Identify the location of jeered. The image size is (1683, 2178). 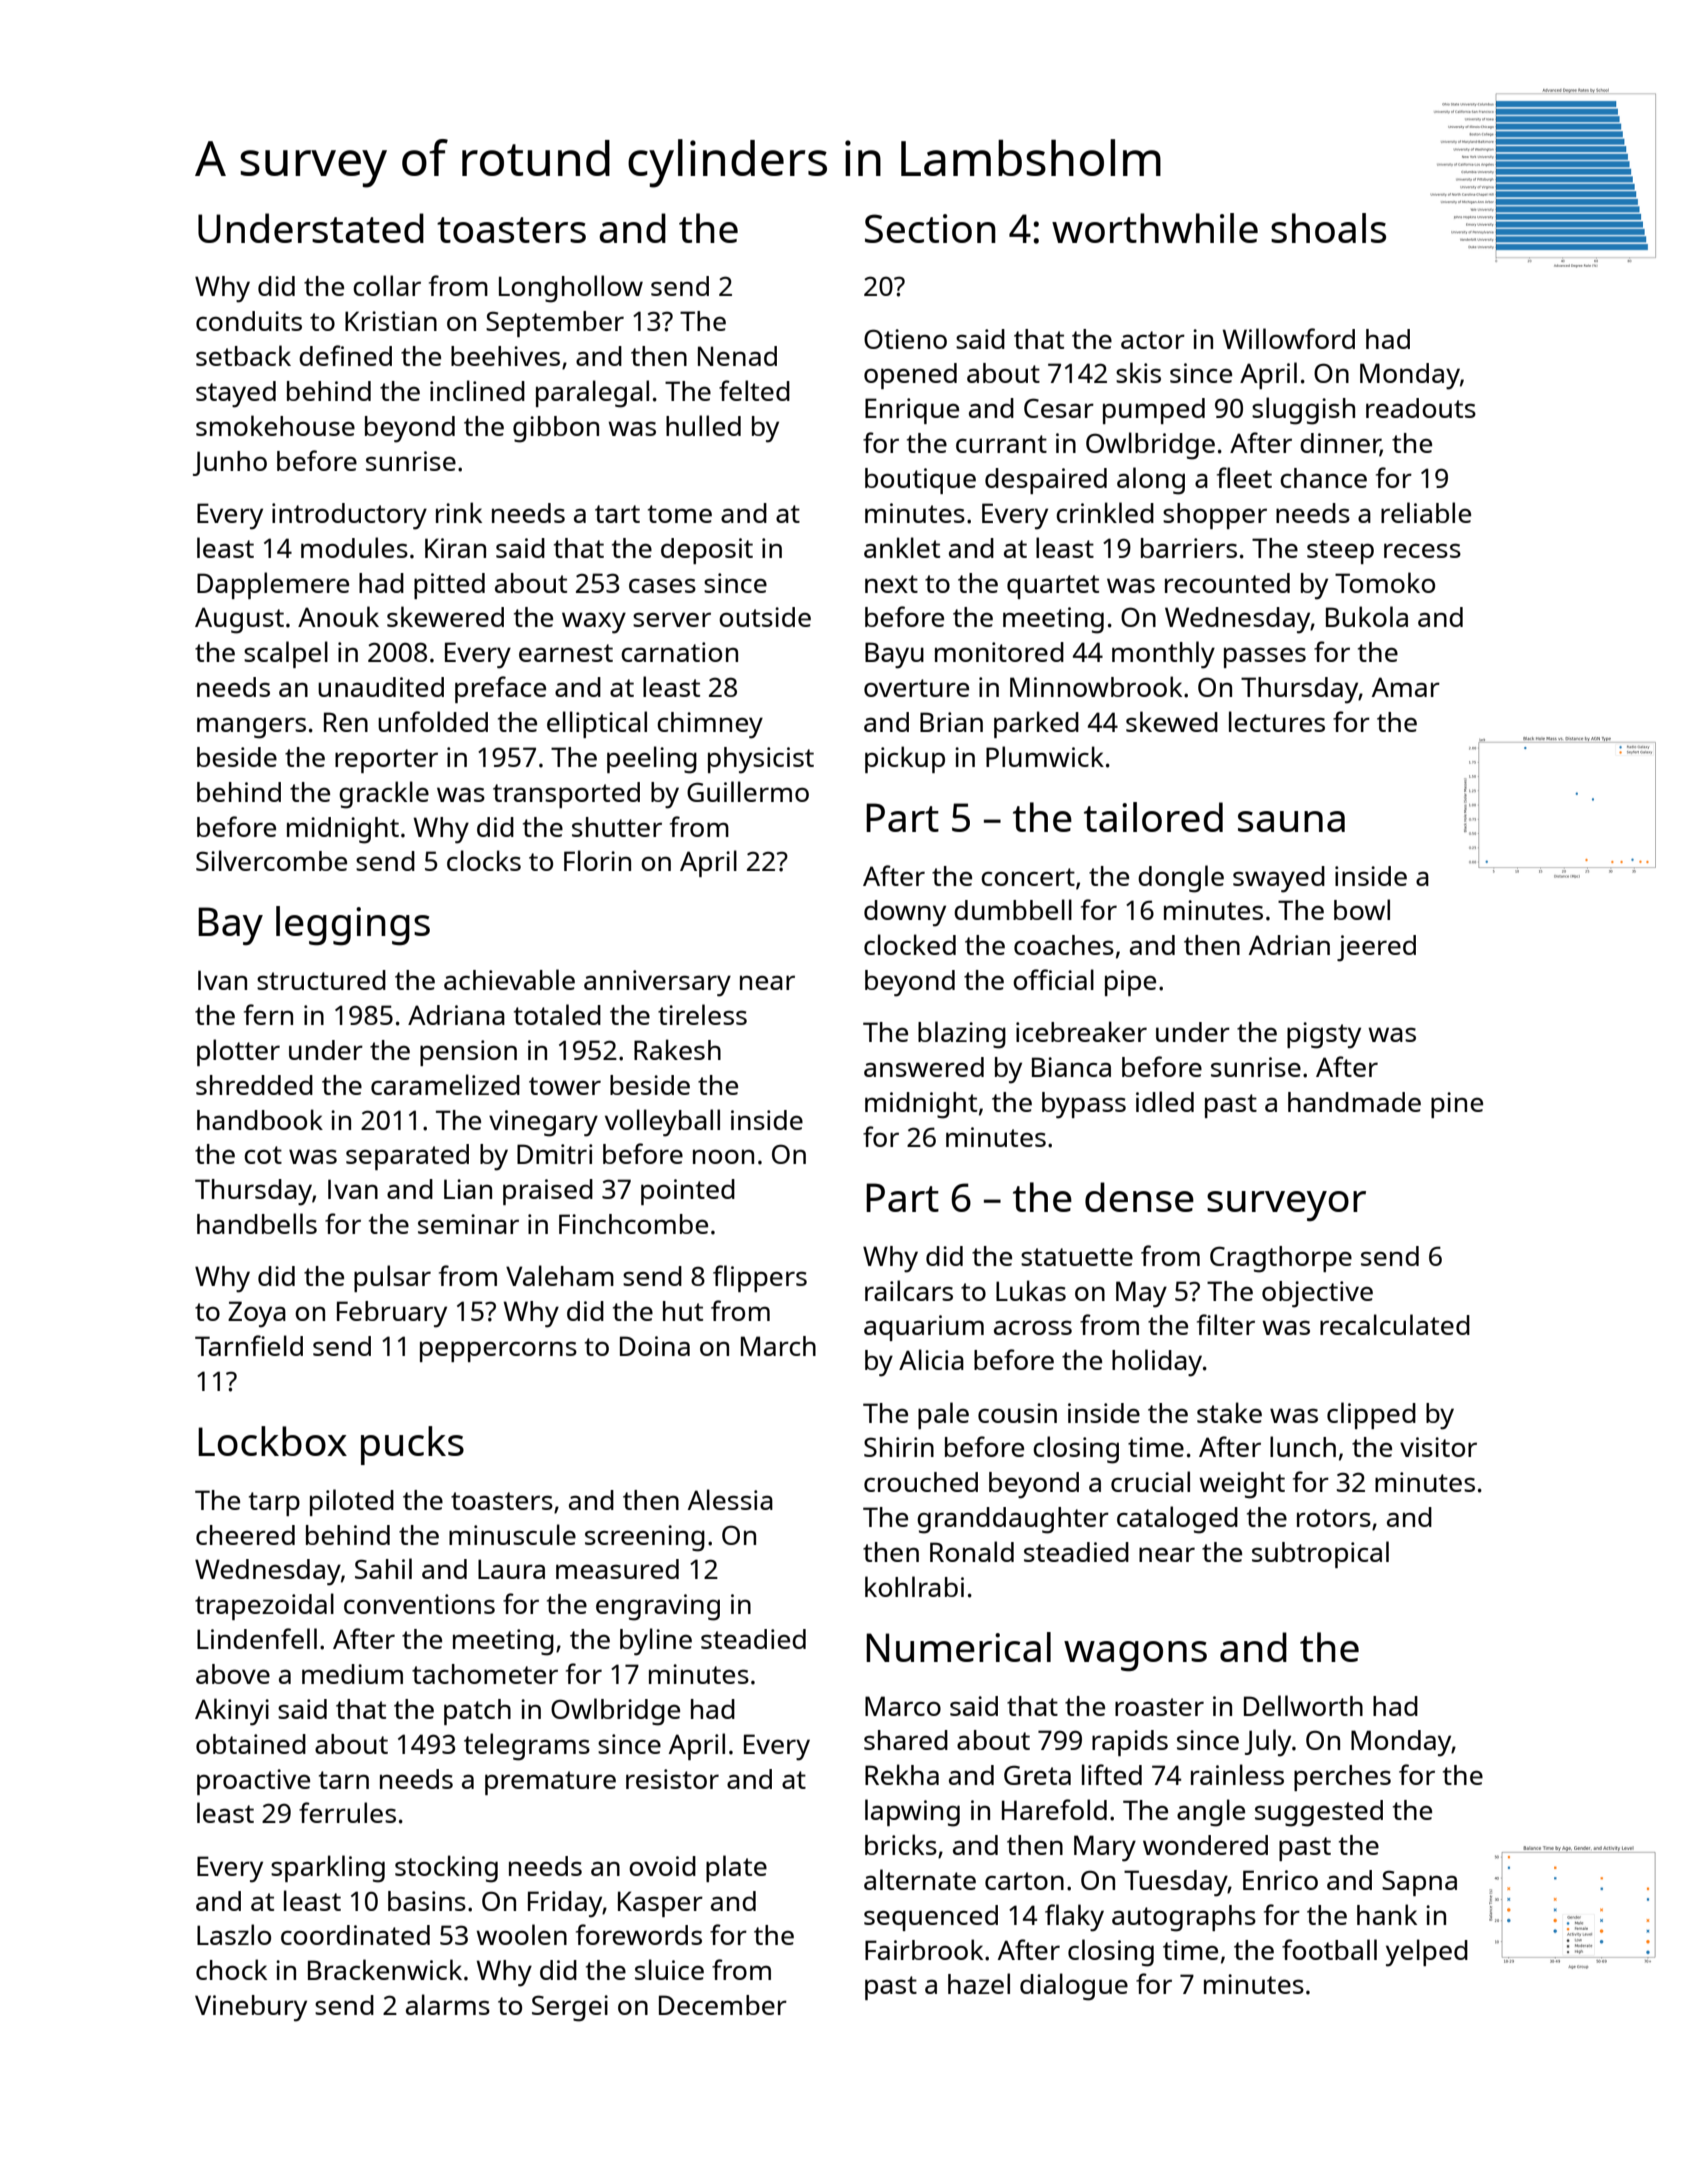
(1376, 948).
